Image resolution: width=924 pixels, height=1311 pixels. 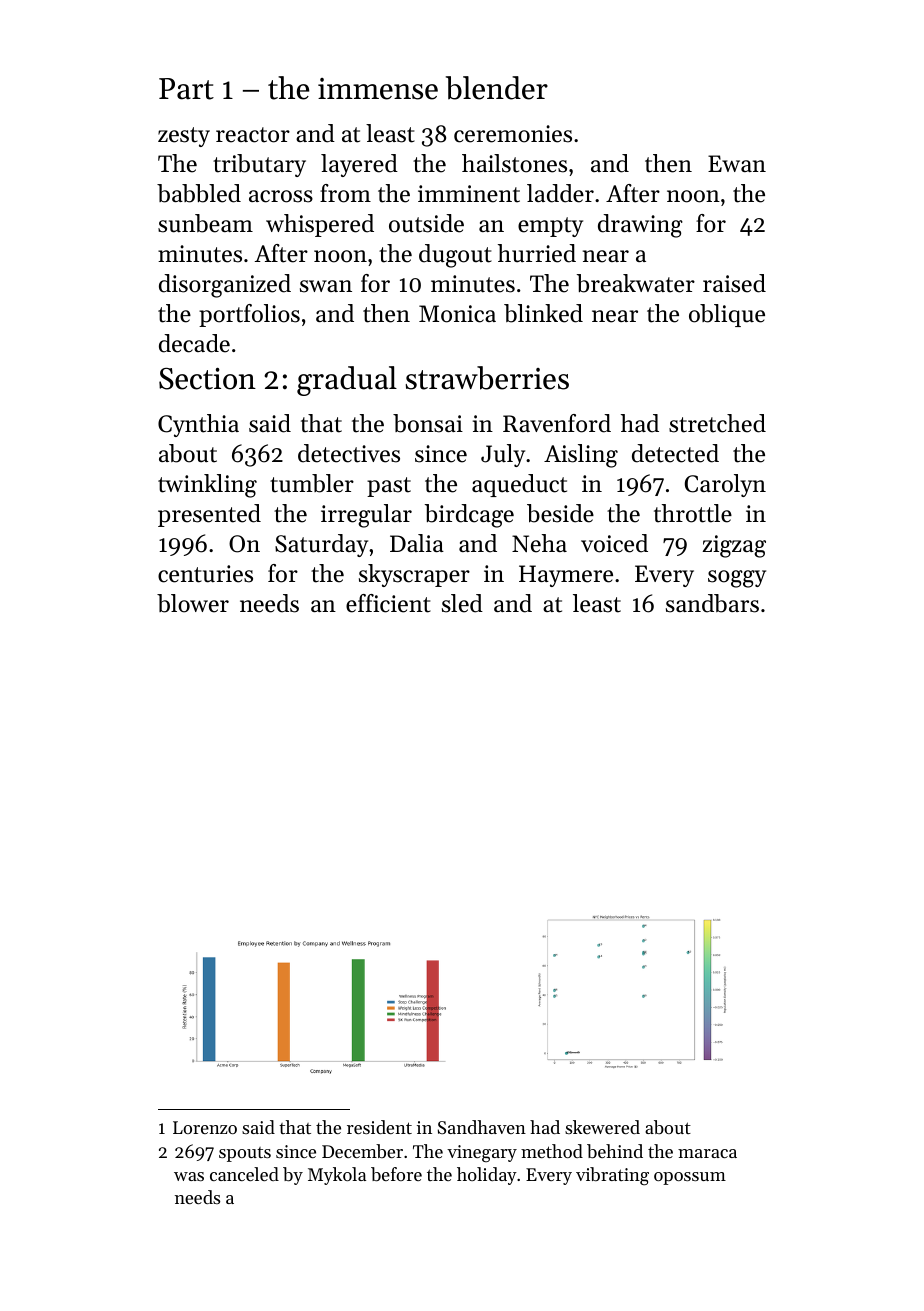 I want to click on whispered, so click(x=320, y=225).
